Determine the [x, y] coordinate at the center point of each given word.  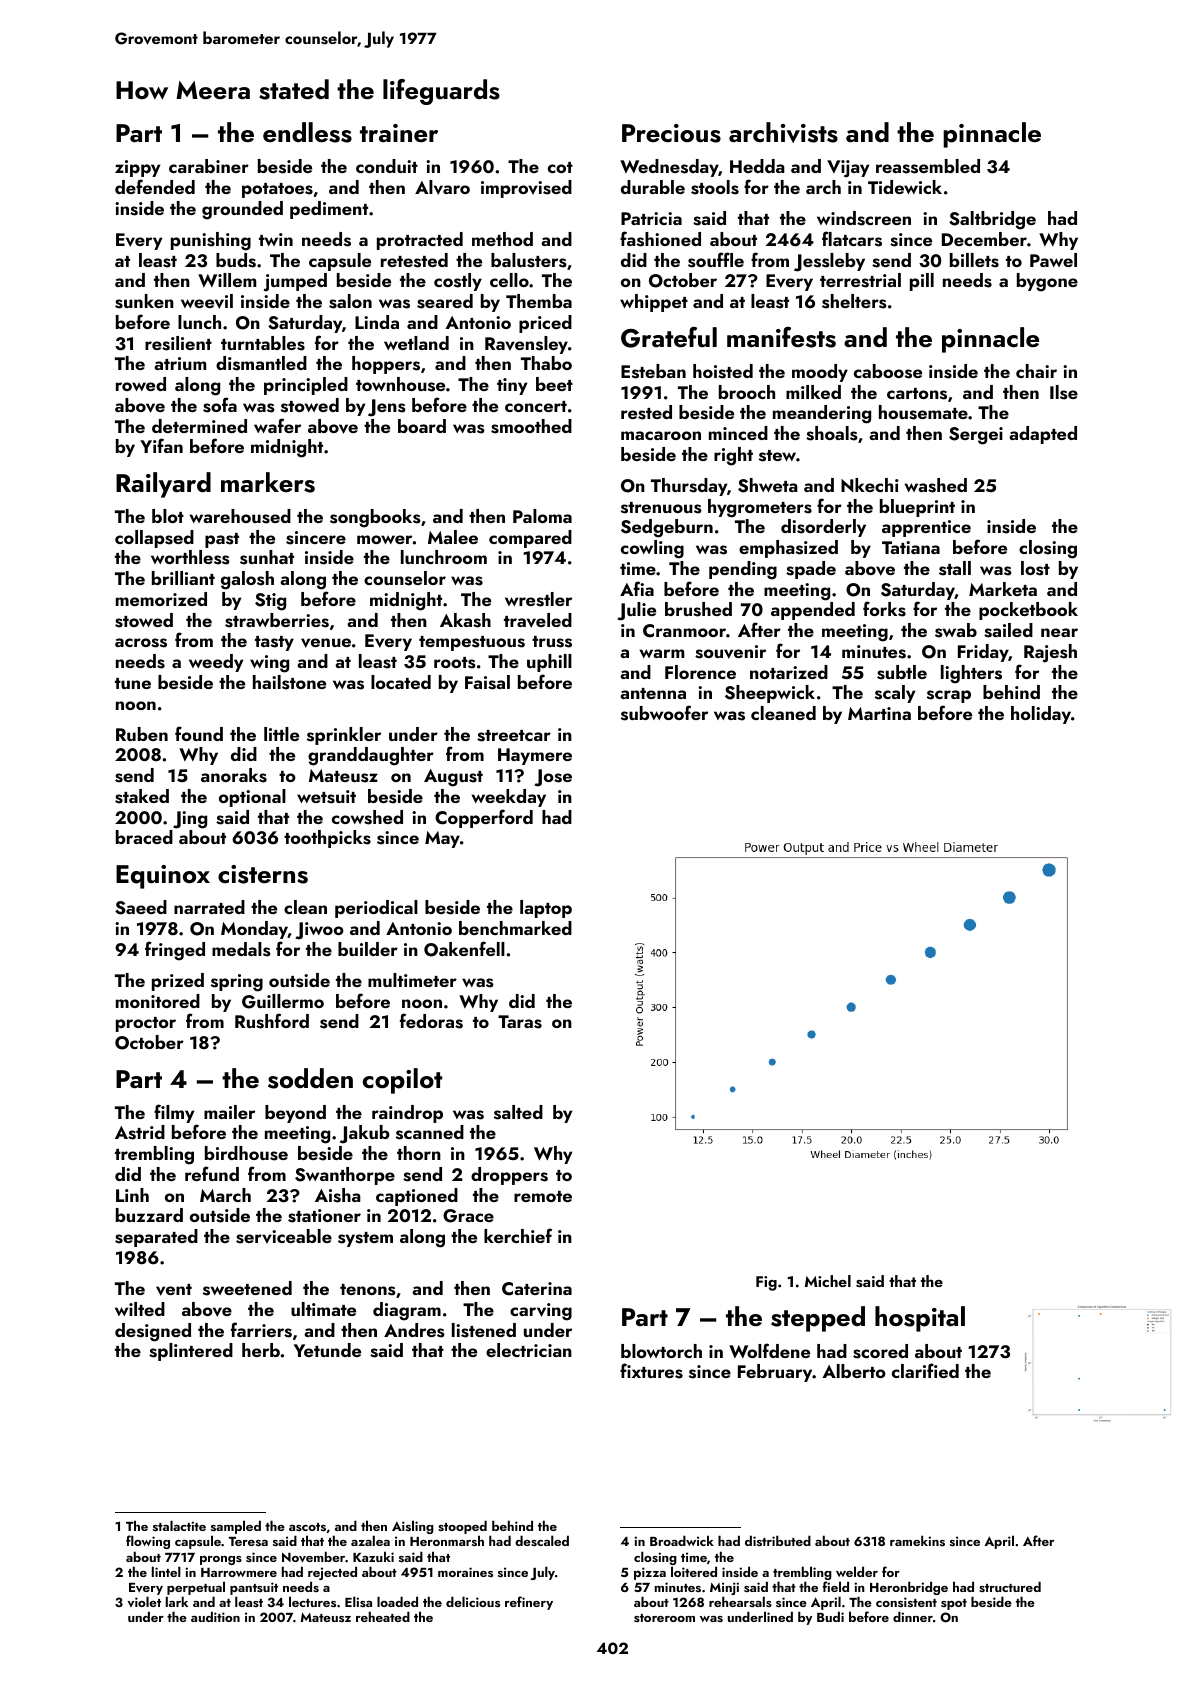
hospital [920, 1319]
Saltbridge [992, 220]
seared [445, 301]
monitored [158, 1001]
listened [484, 1330]
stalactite [179, 1525]
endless [307, 132]
